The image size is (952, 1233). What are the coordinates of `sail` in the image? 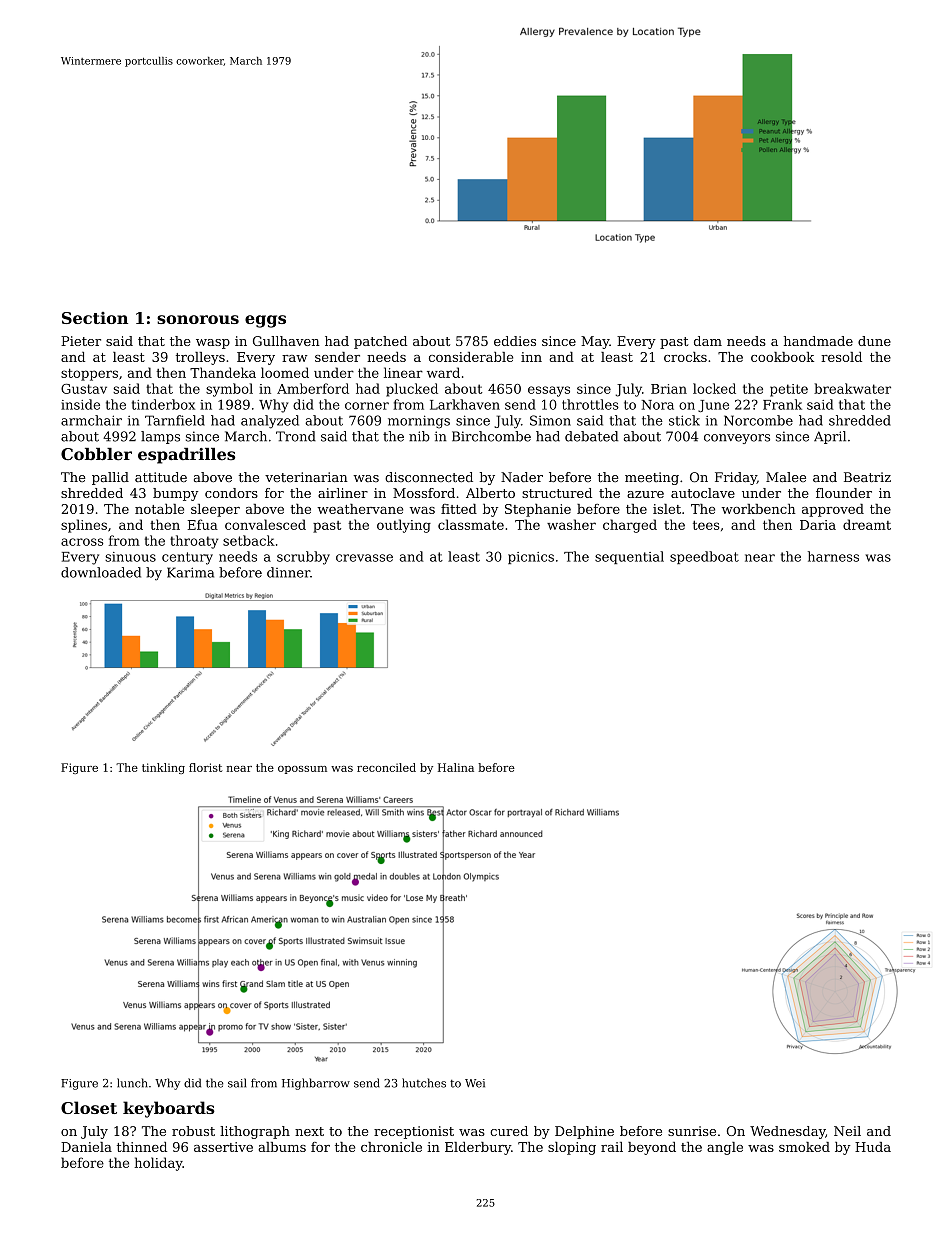 It's located at (237, 1083).
